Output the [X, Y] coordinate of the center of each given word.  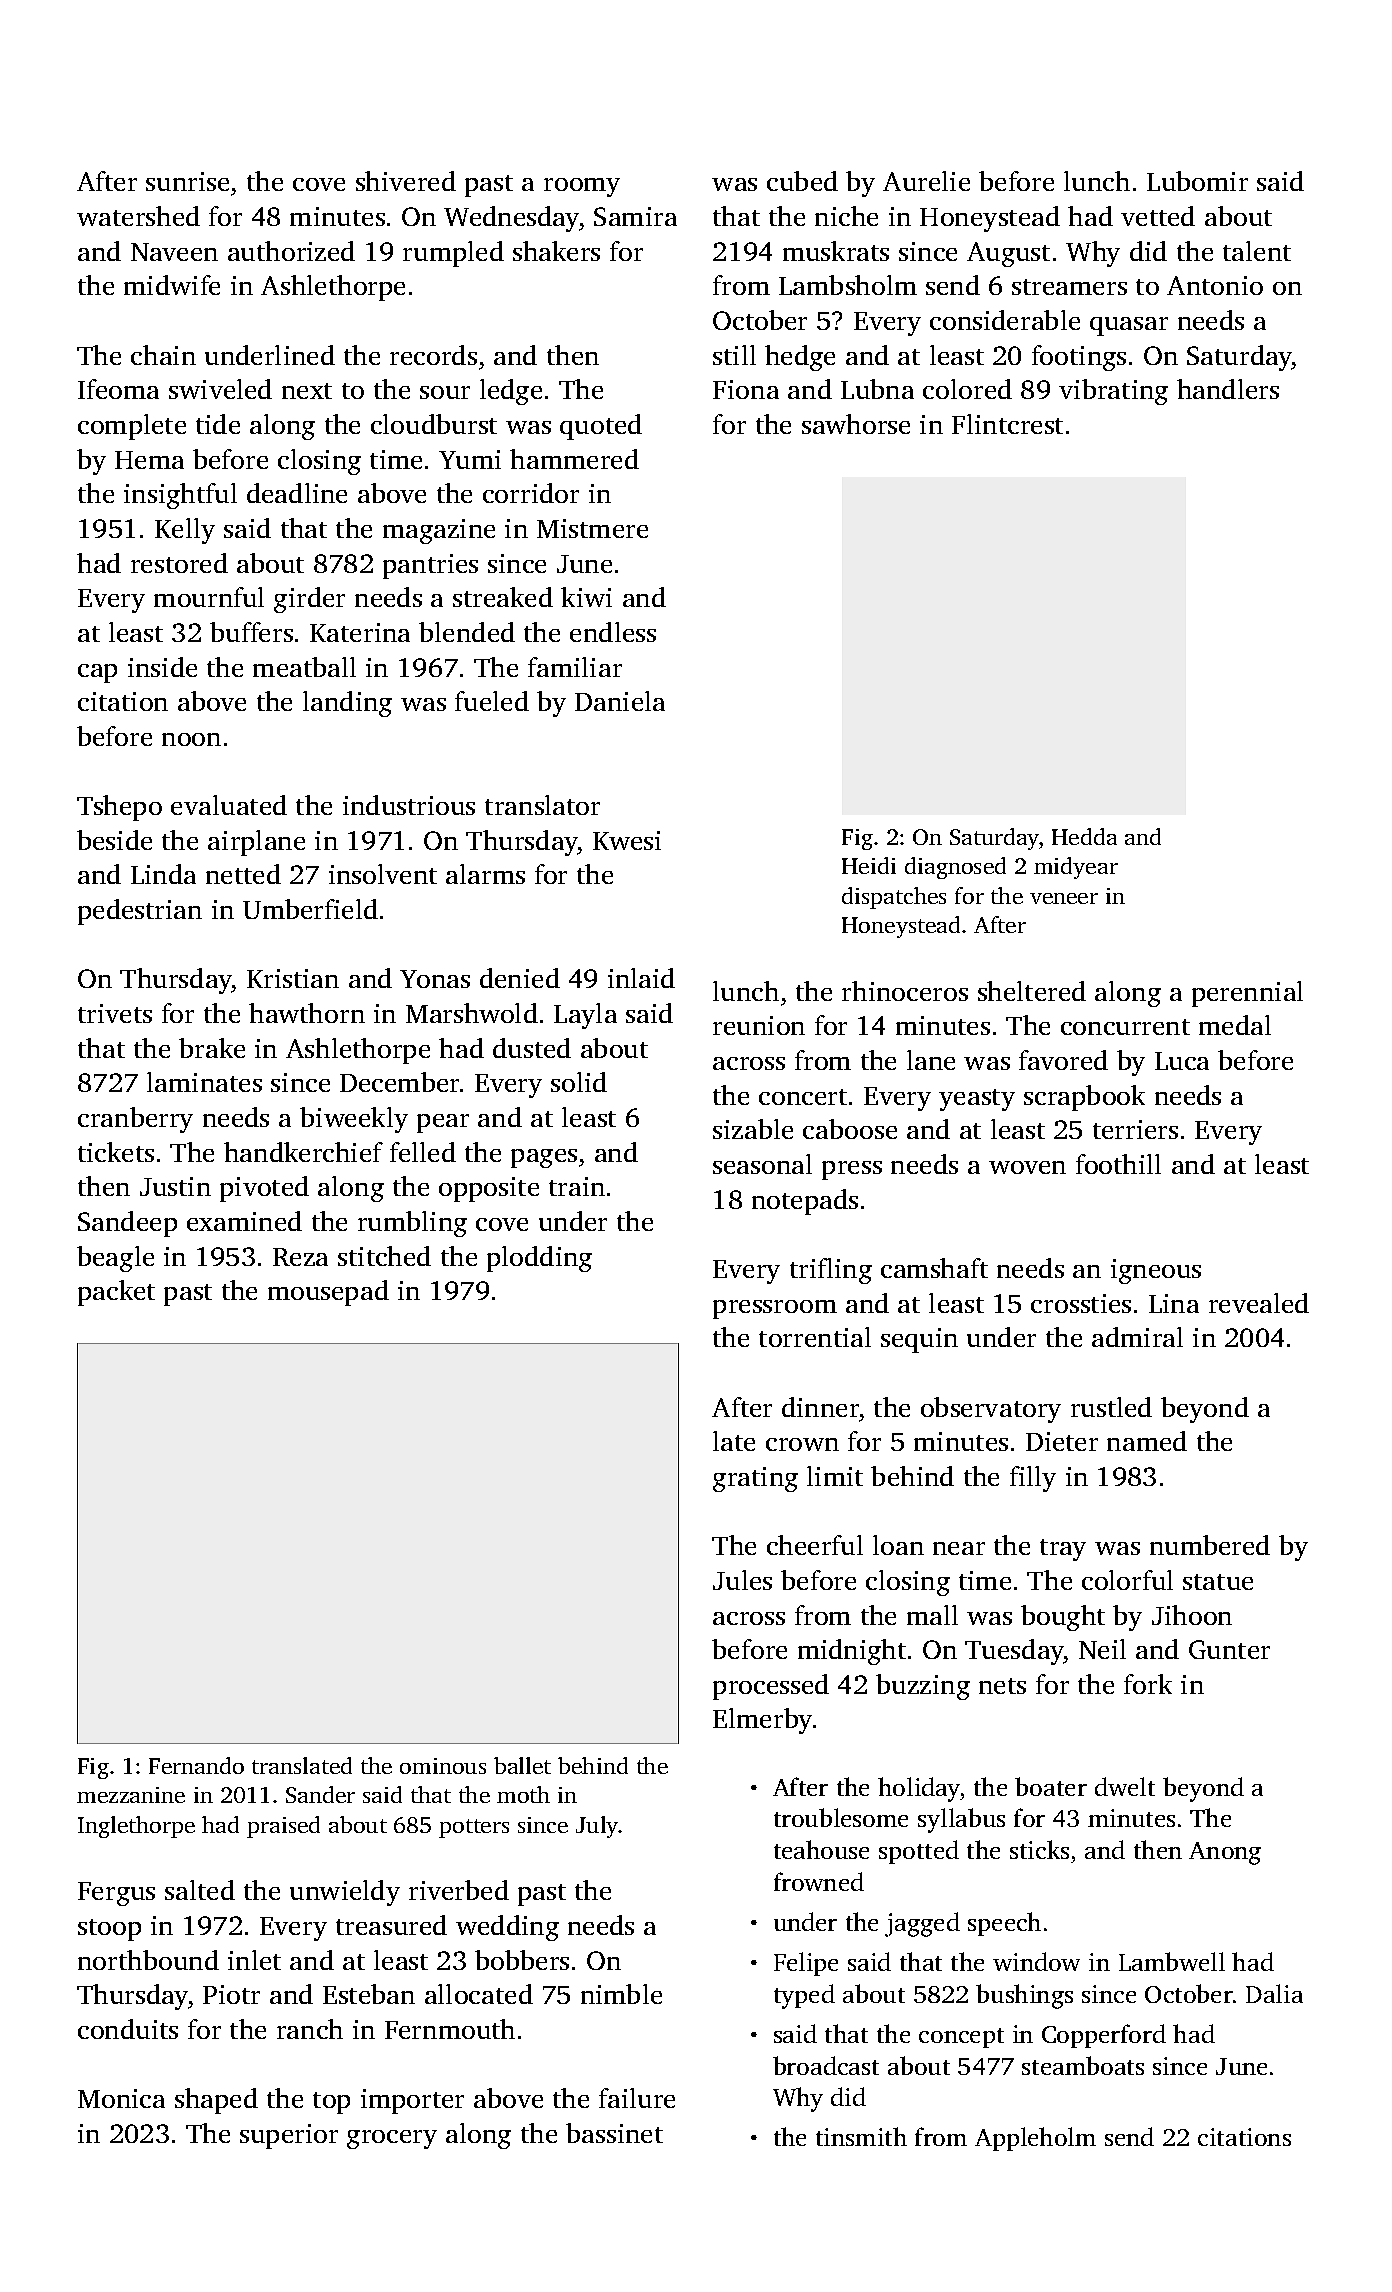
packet [116, 1293]
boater [1051, 1786]
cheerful [815, 1545]
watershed [138, 216]
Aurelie [926, 181]
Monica [121, 2098]
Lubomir [1197, 181]
